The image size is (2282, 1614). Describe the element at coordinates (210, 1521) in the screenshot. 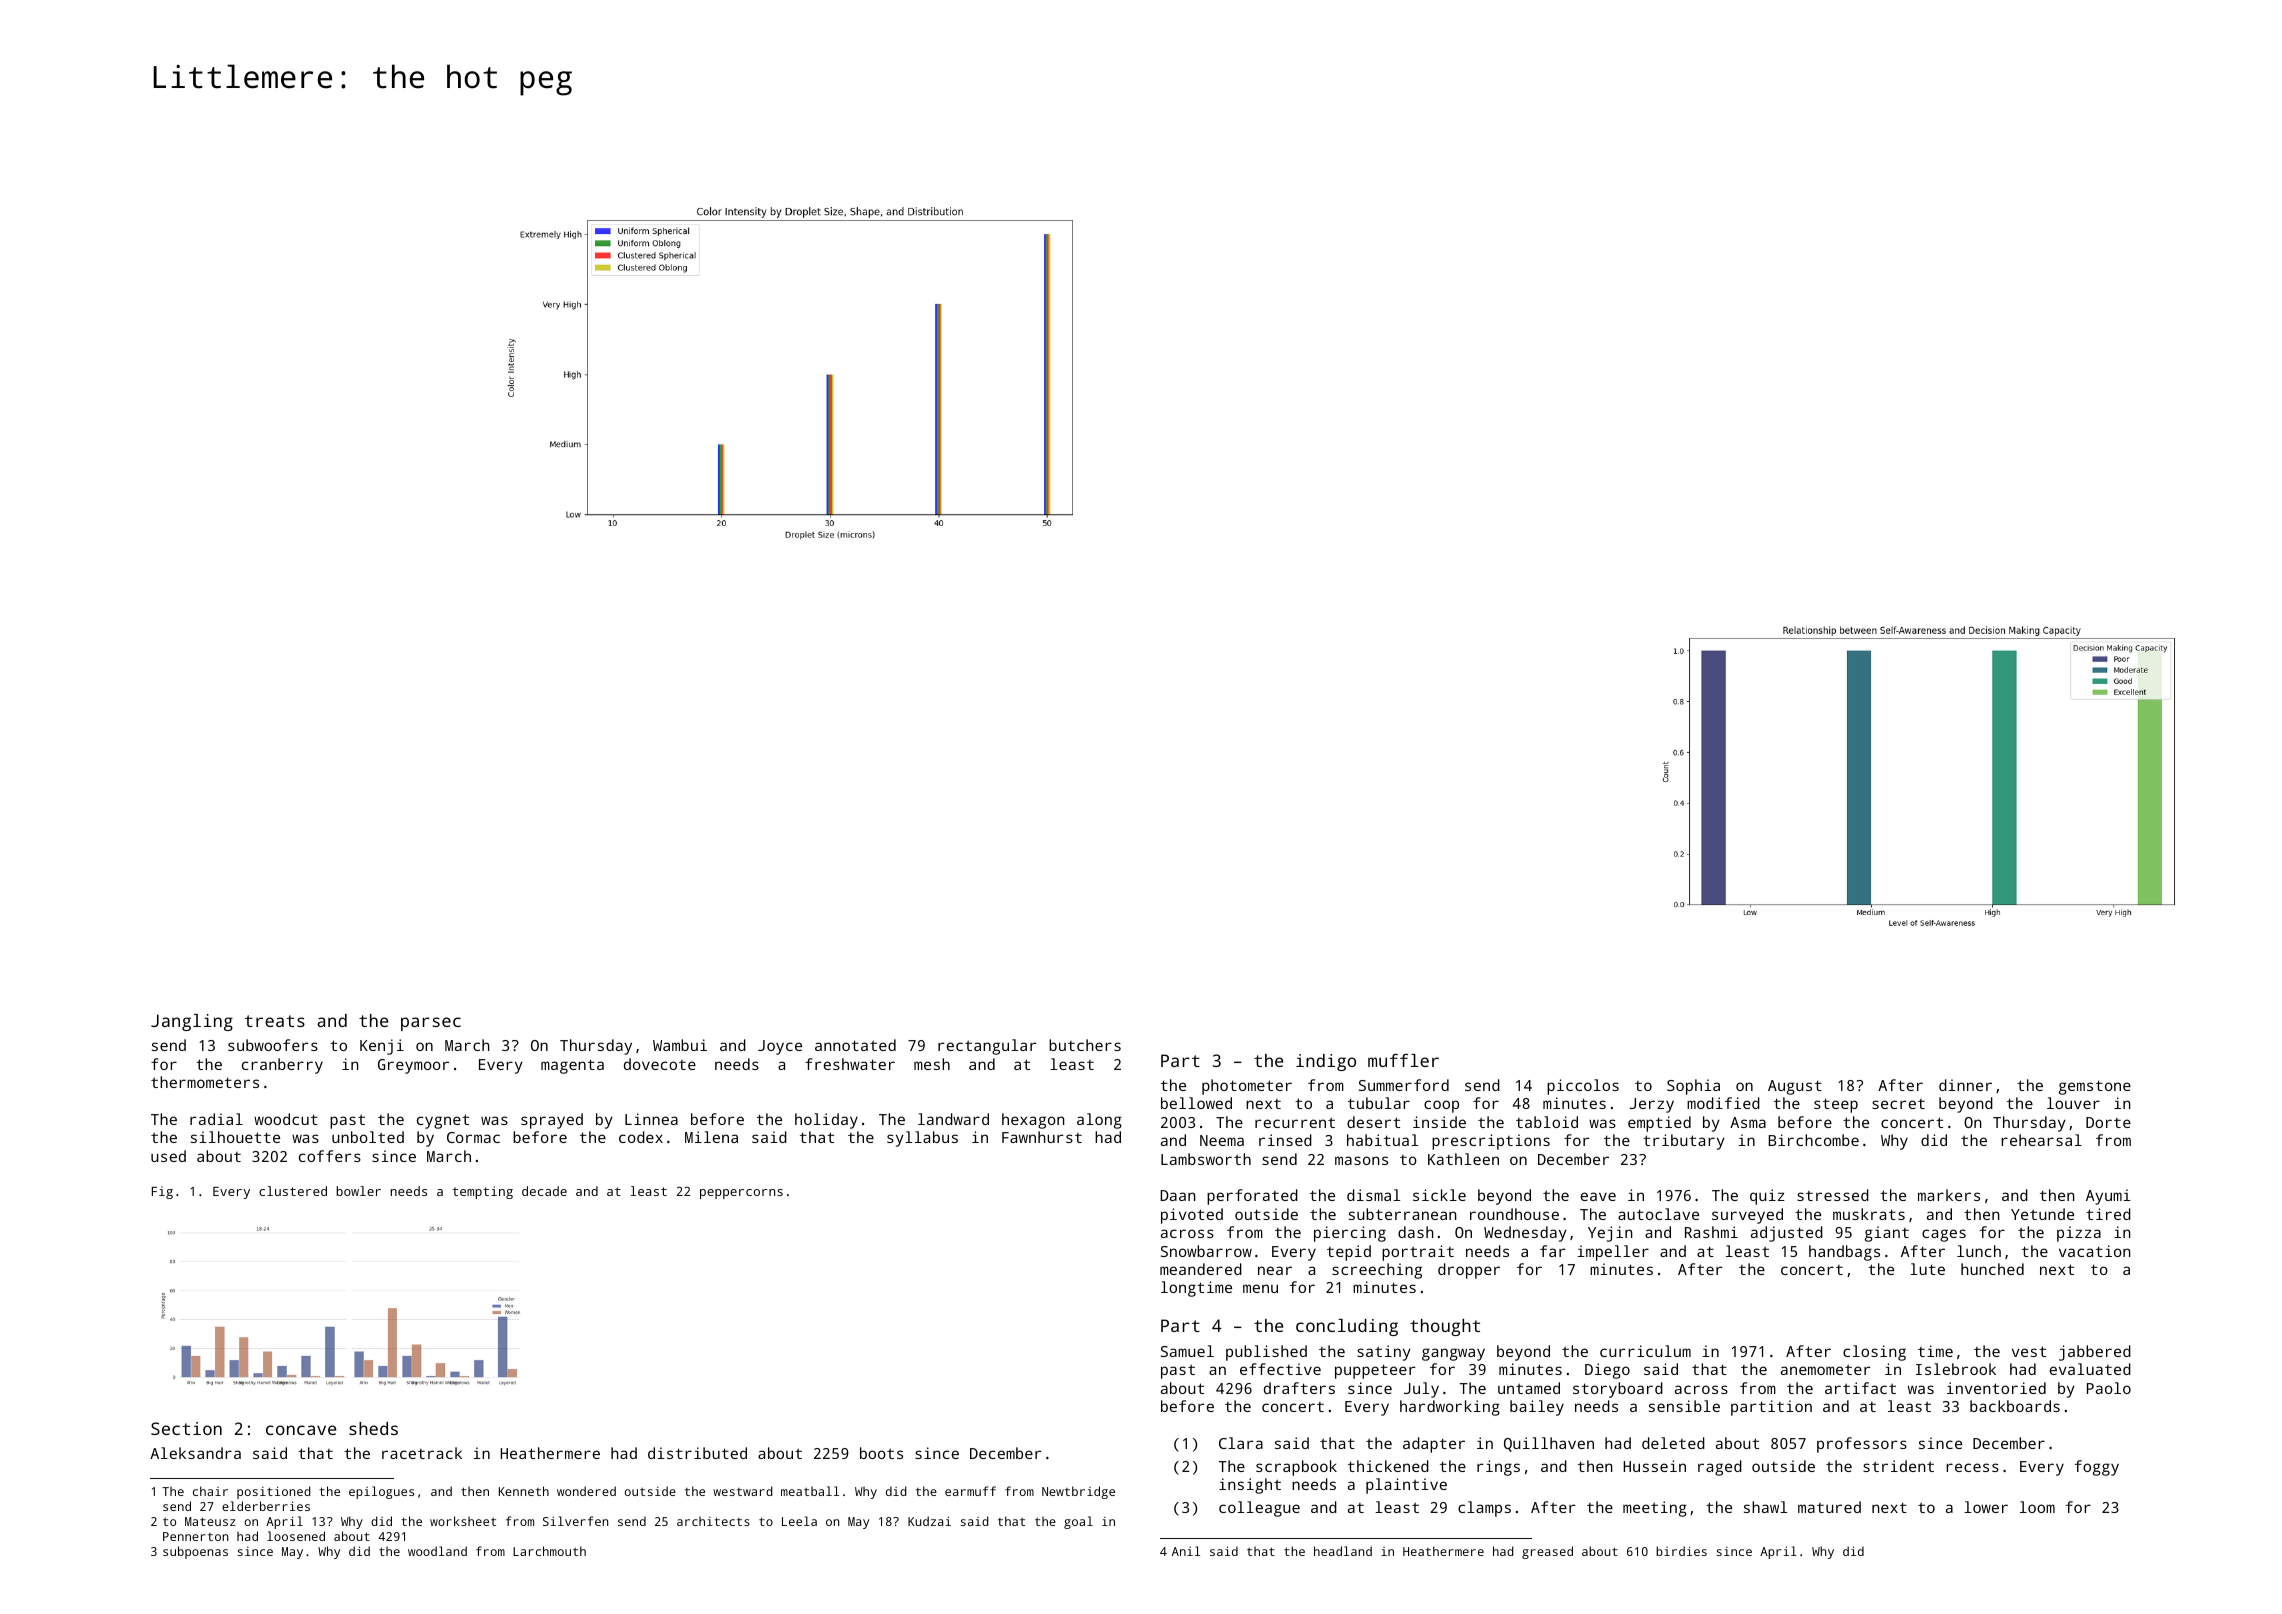

I see `Mateusz` at that location.
